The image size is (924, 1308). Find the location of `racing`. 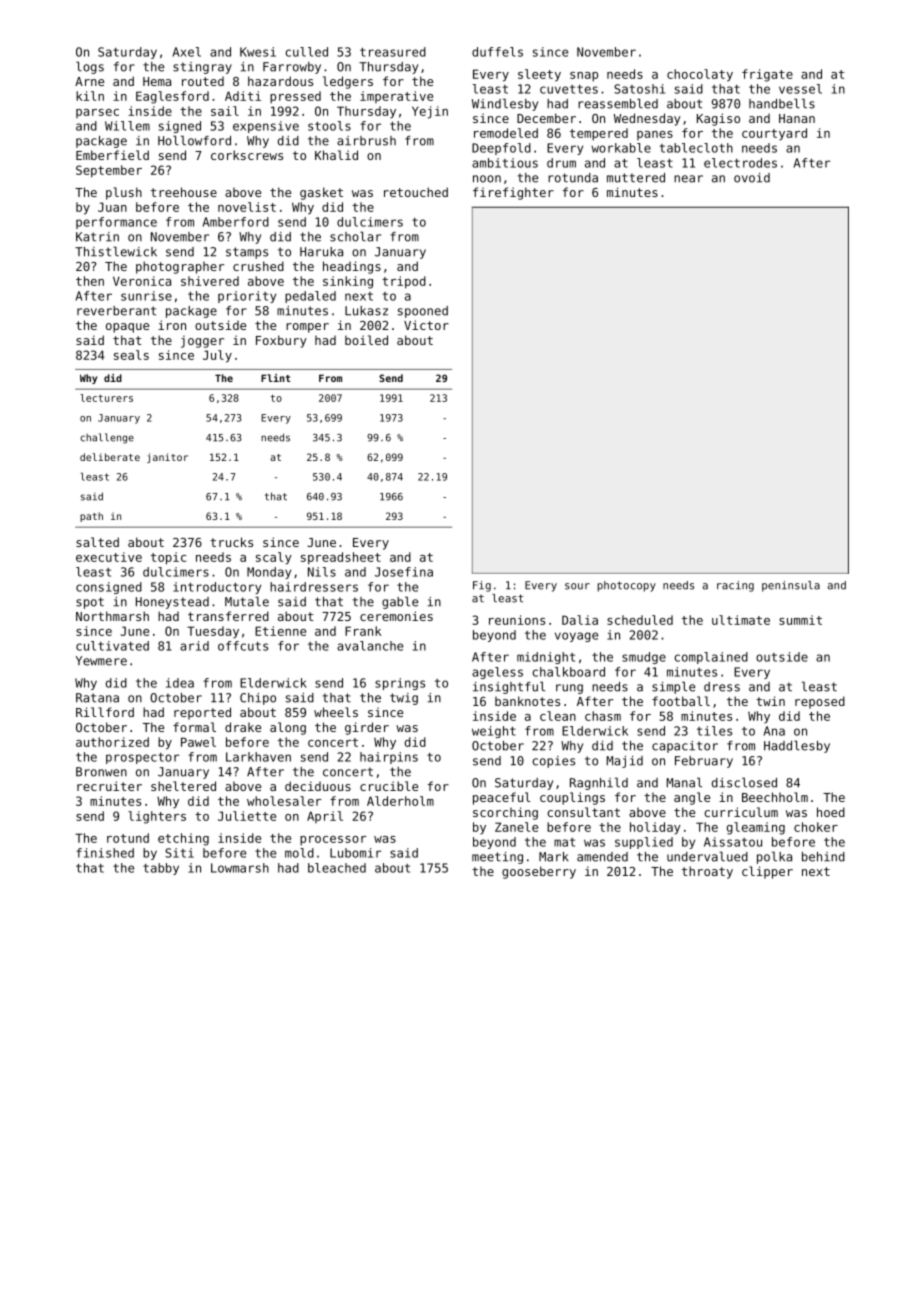

racing is located at coordinates (735, 586).
